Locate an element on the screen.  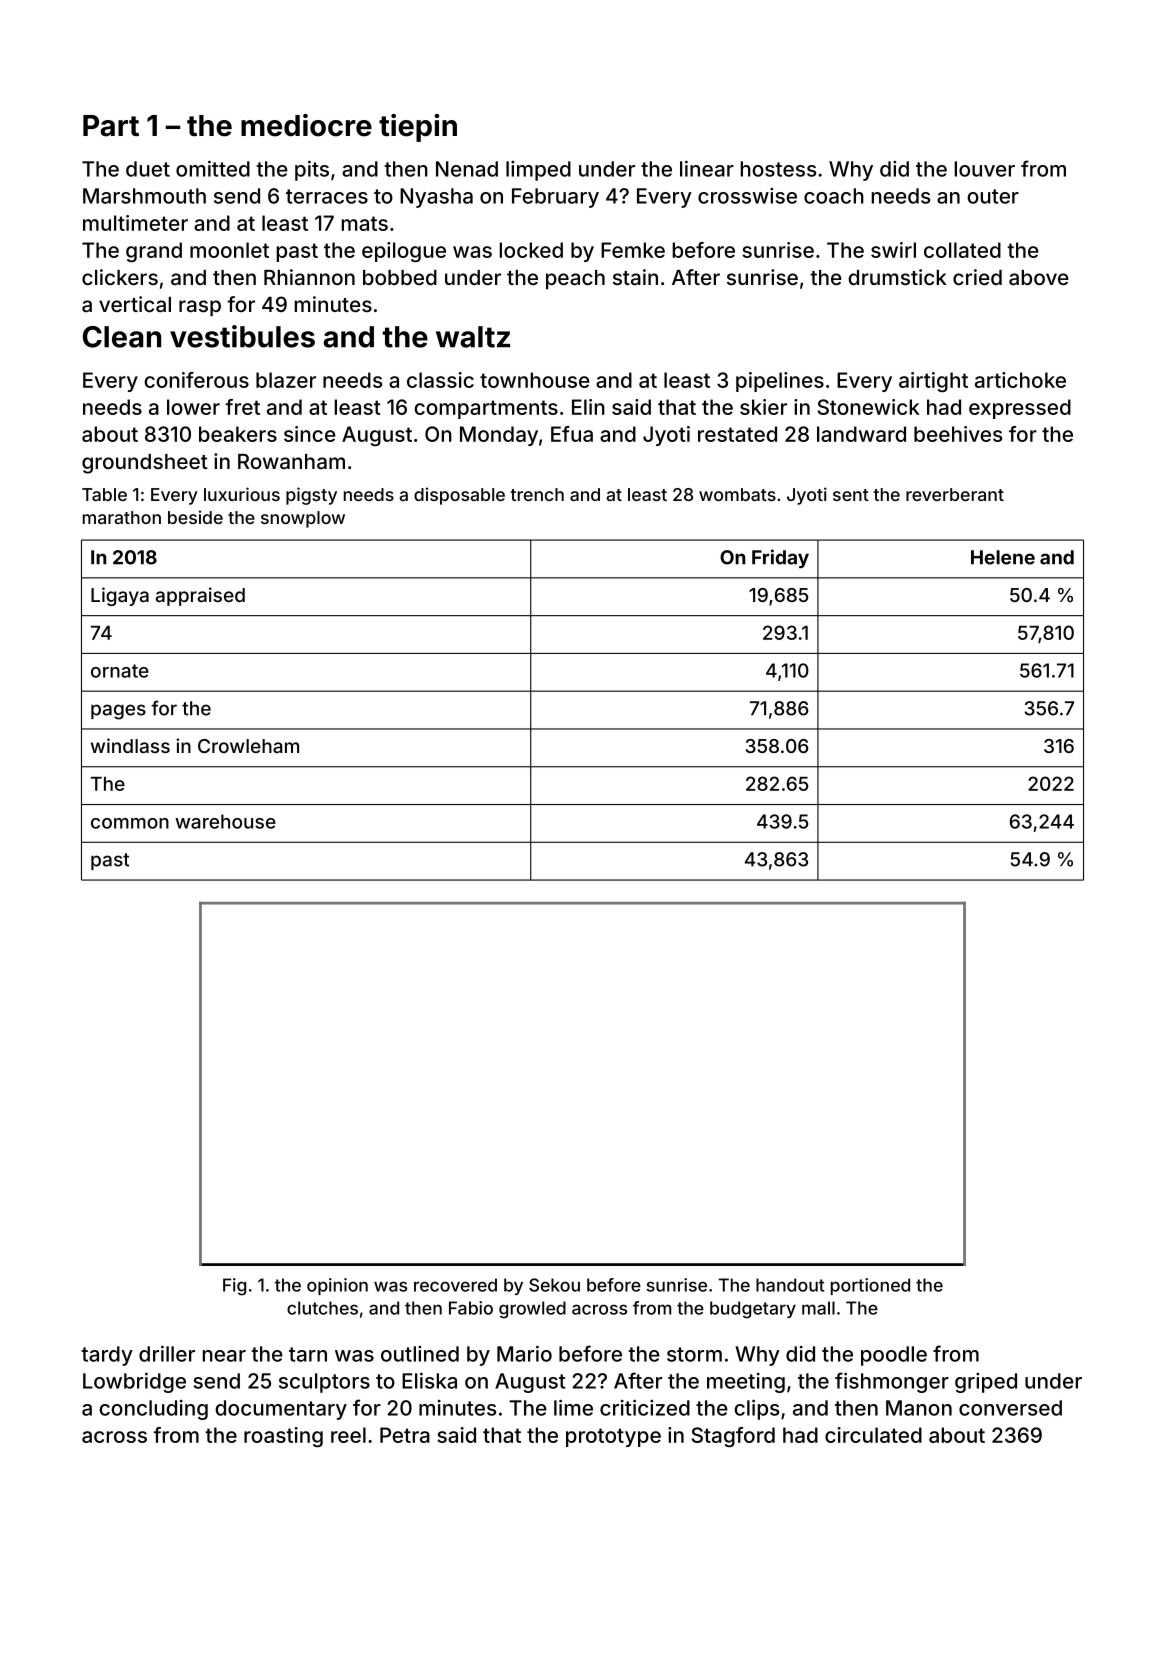
groundsheet is located at coordinates (145, 464).
